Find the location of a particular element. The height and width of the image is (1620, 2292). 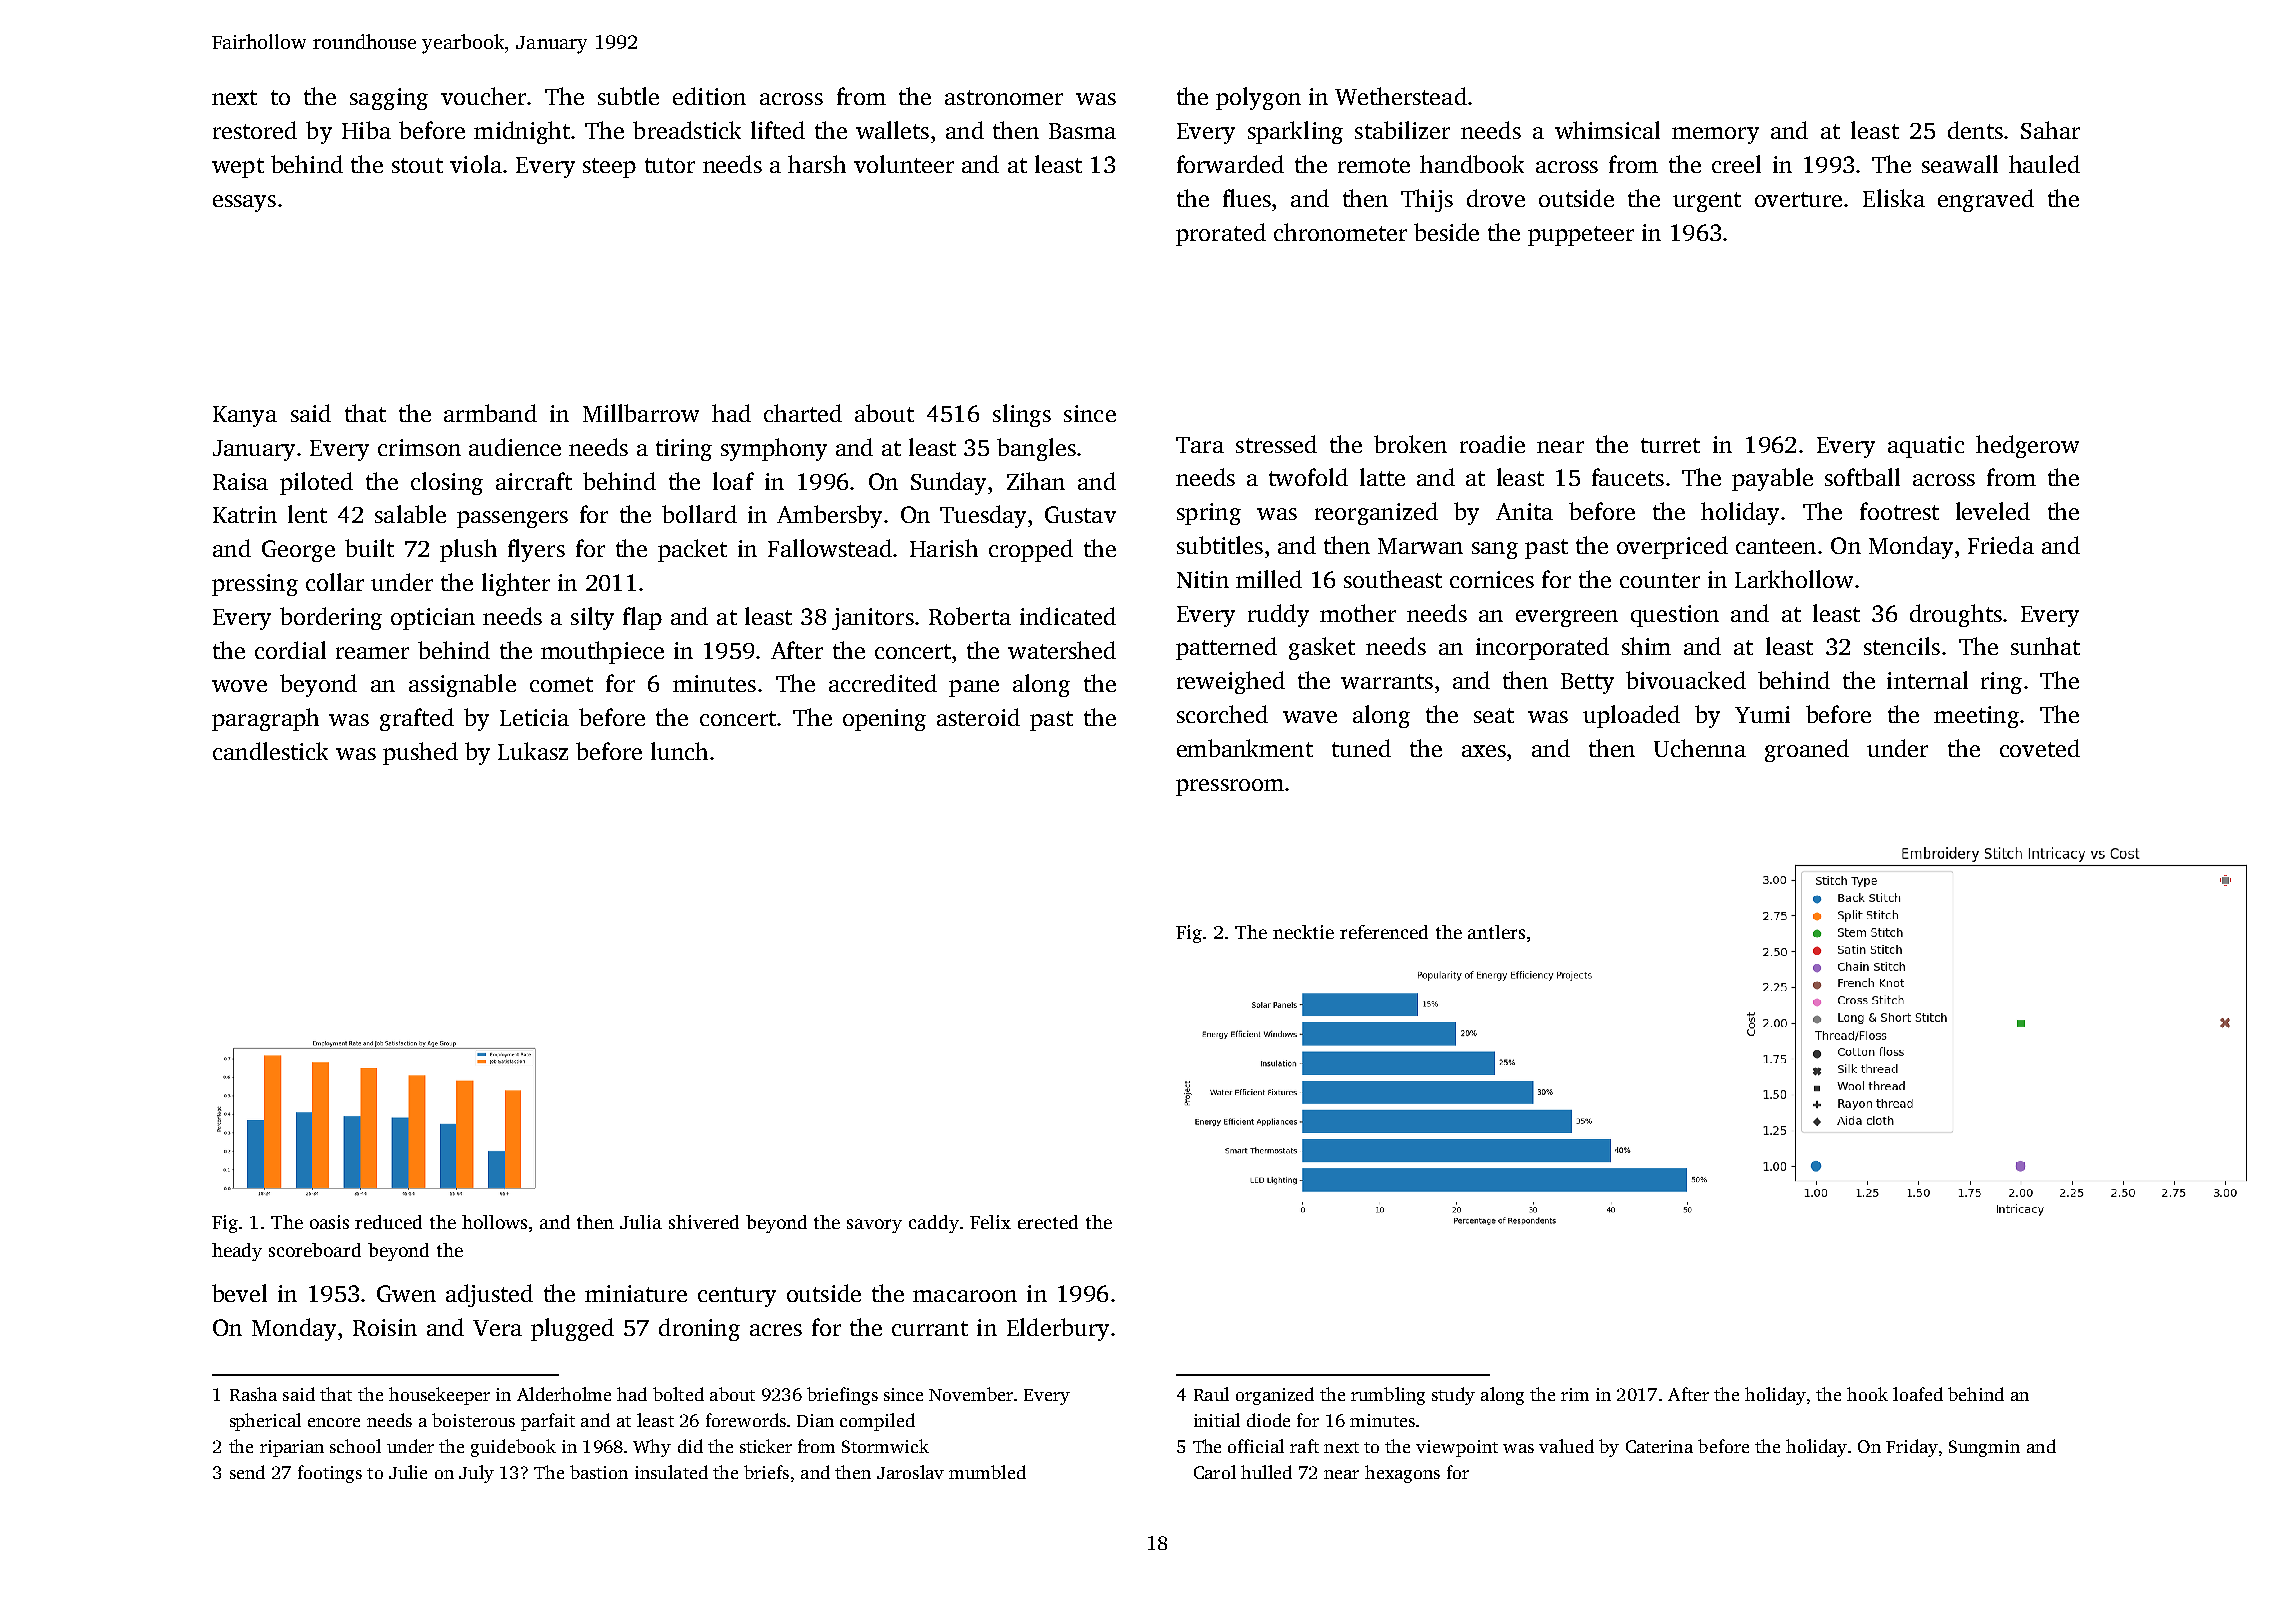

viola is located at coordinates (476, 164).
